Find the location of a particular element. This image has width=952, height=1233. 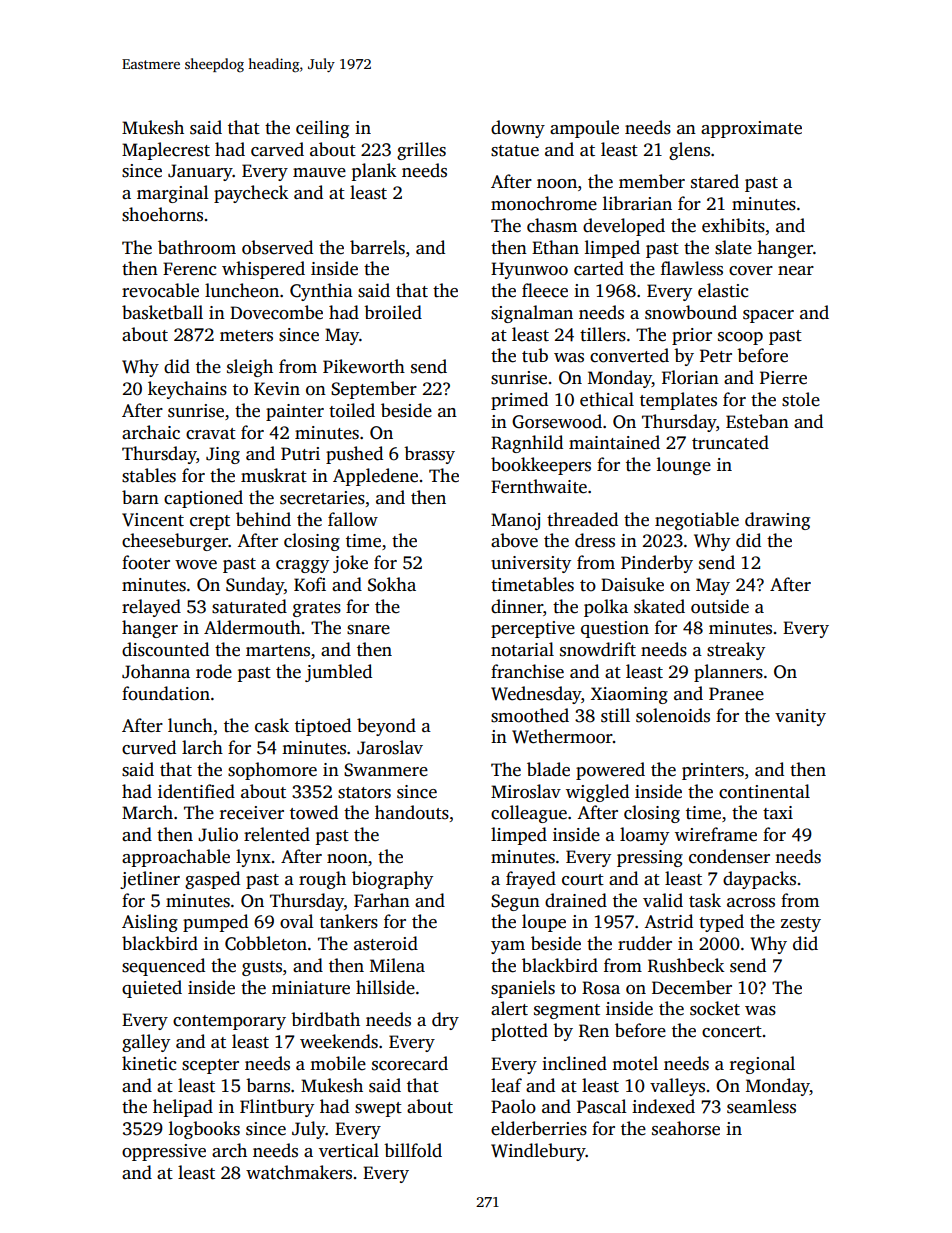

Johanna is located at coordinates (156, 671).
